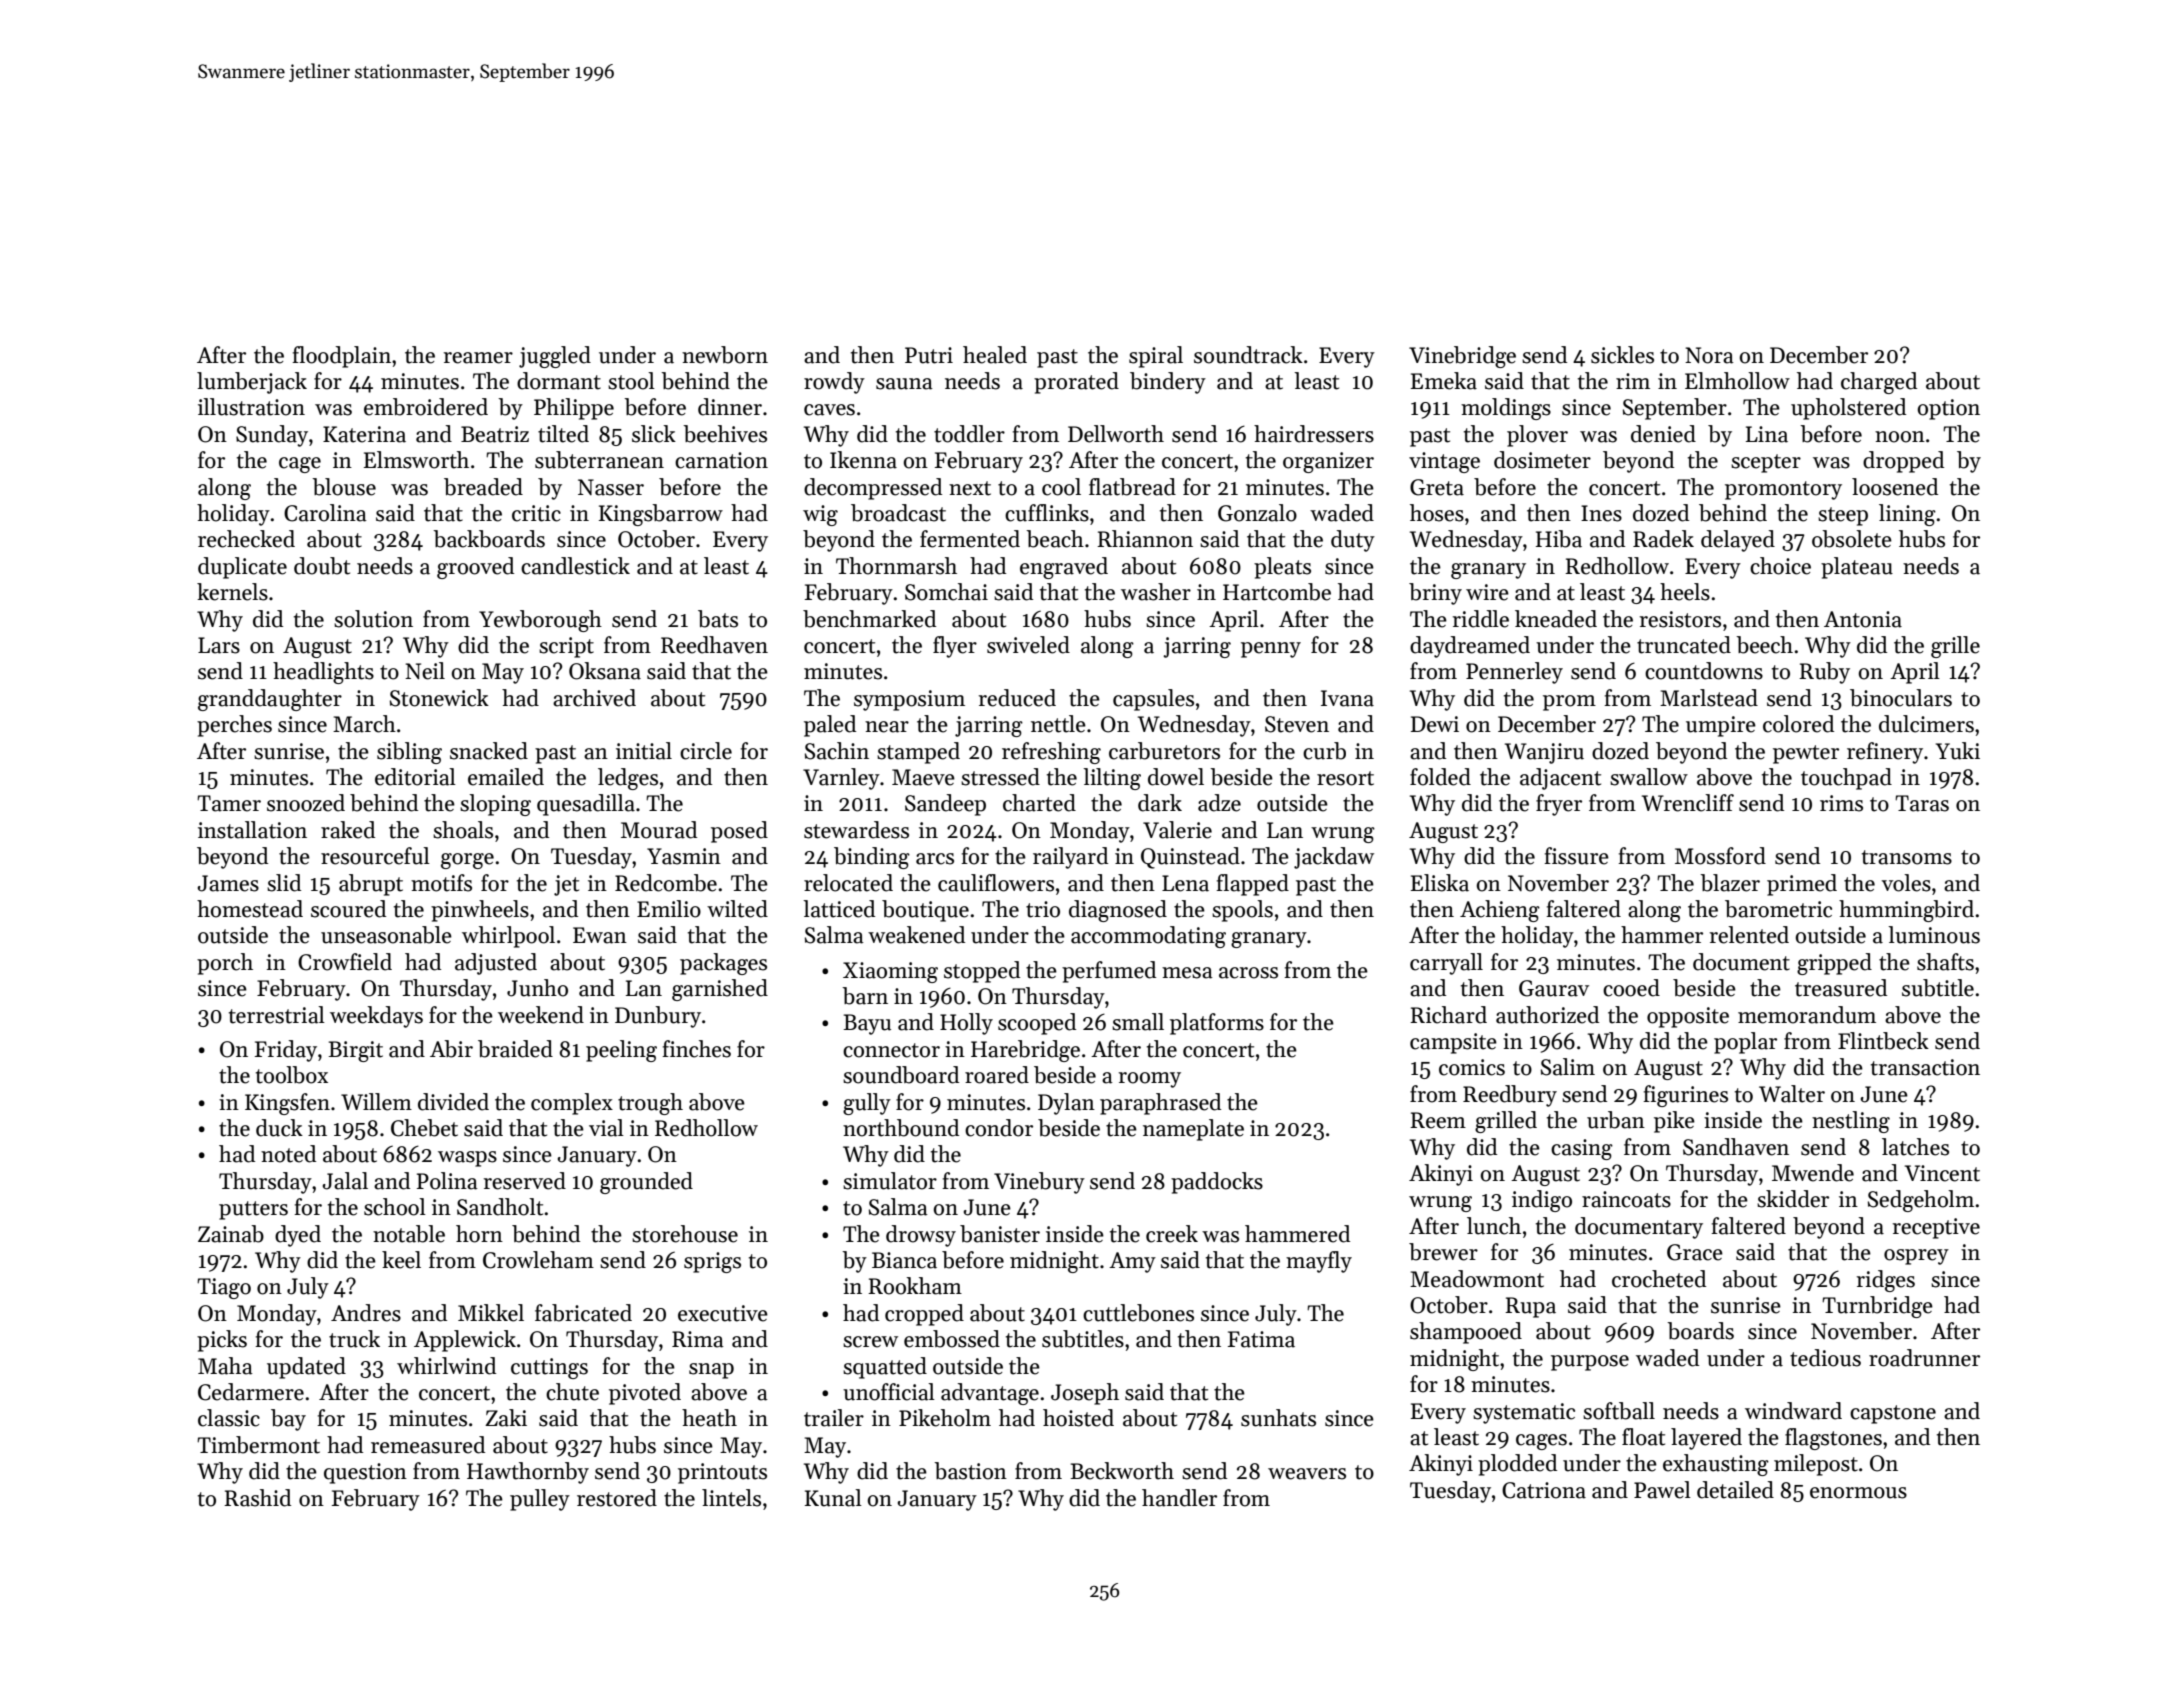 The height and width of the screenshot is (1683, 2178). Describe the element at coordinates (341, 357) in the screenshot. I see `floodplain` at that location.
